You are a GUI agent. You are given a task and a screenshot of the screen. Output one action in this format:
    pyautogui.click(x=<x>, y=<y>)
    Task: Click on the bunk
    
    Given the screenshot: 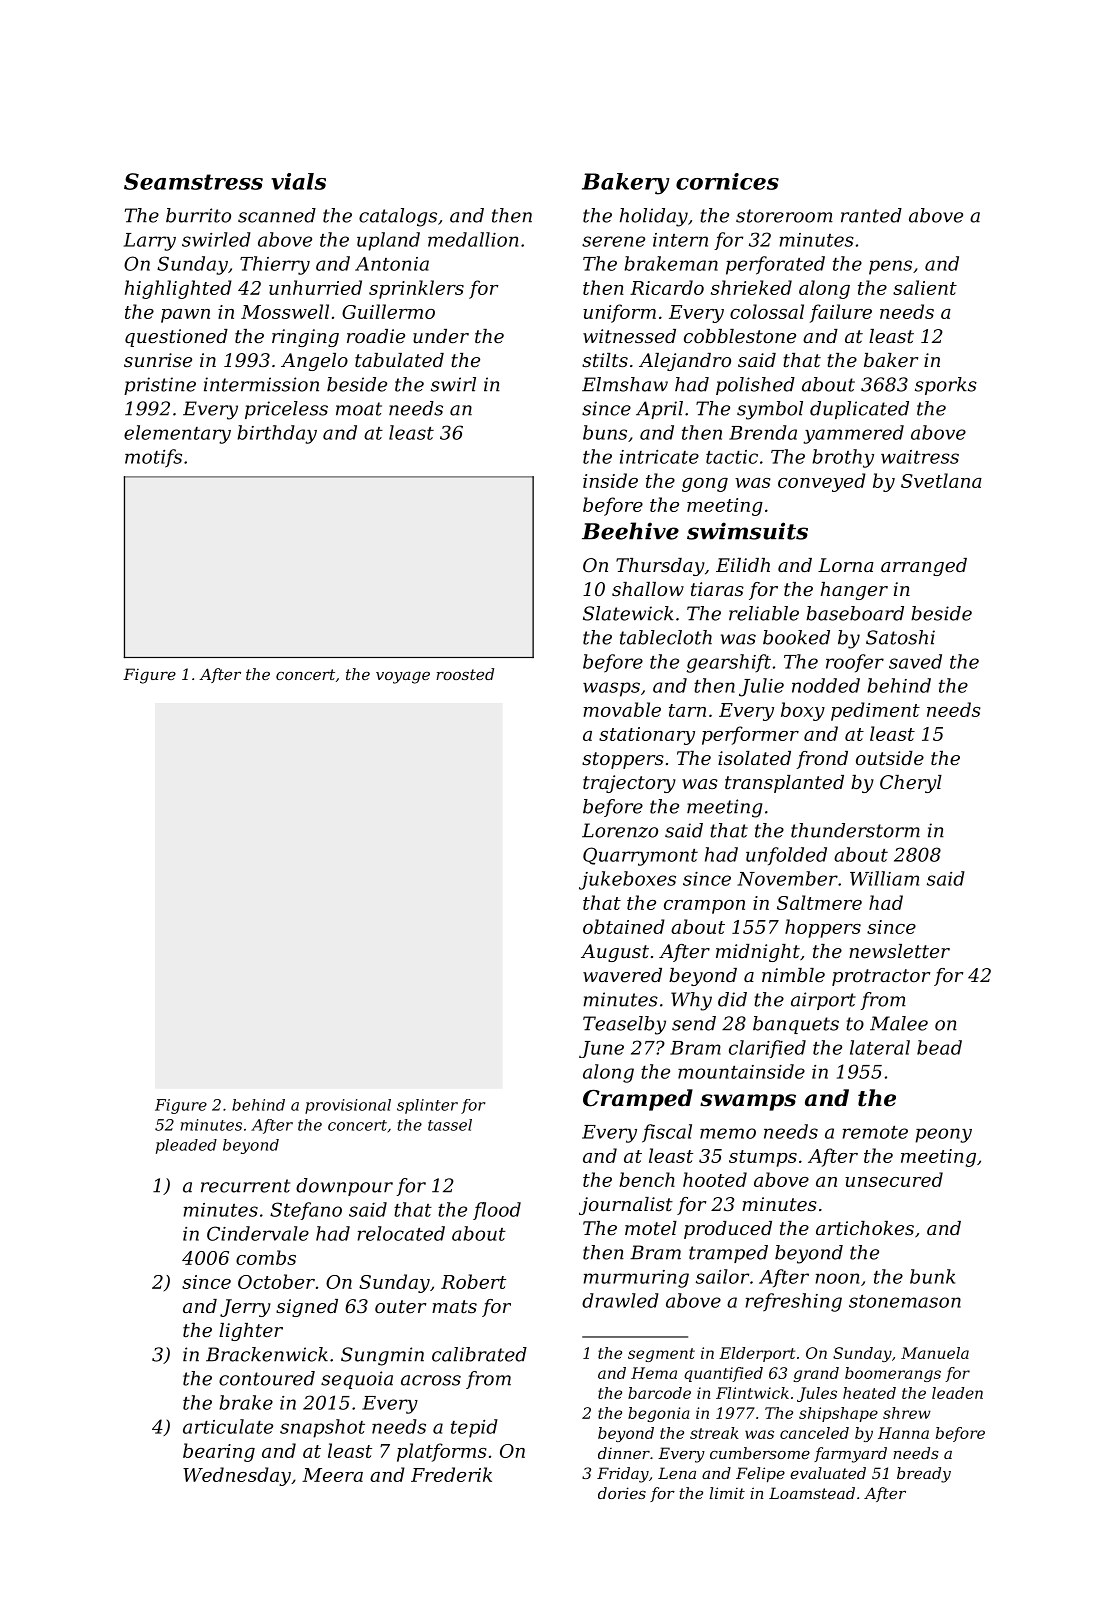 What is the action you would take?
    pyautogui.click(x=932, y=1276)
